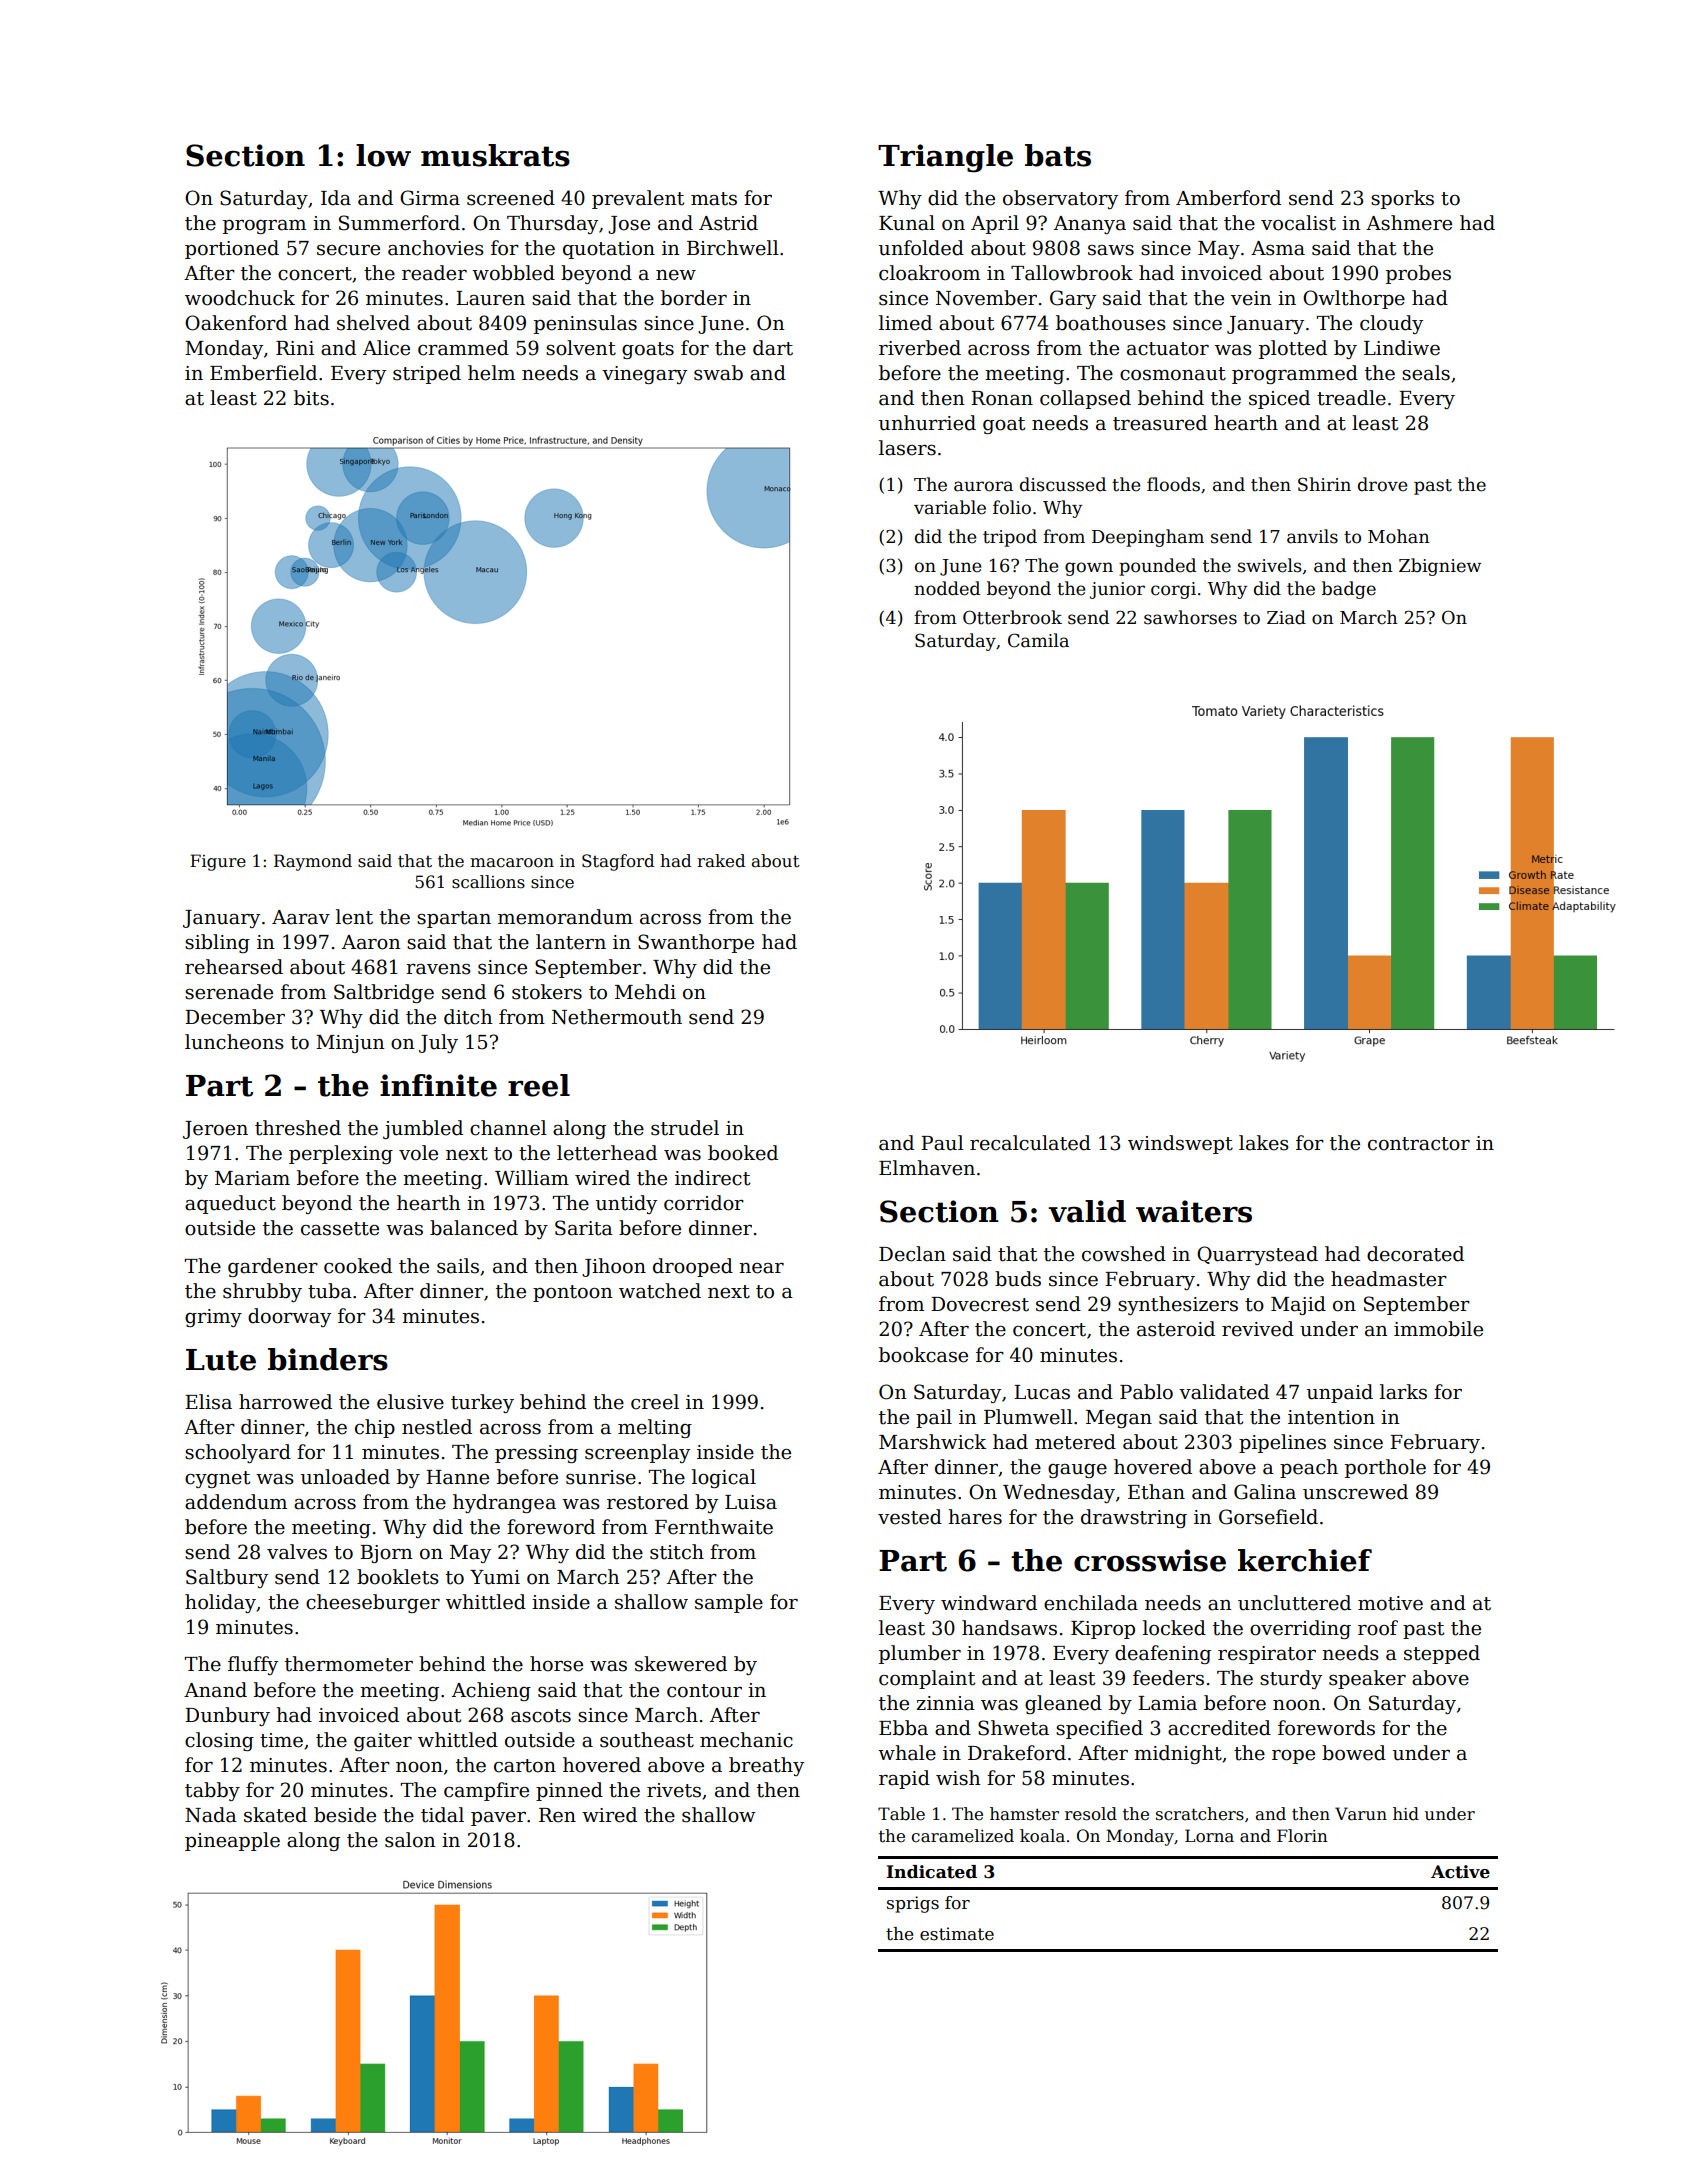 The width and height of the page is (1683, 2178). Describe the element at coordinates (945, 158) in the page. I see `Triangle` at that location.
